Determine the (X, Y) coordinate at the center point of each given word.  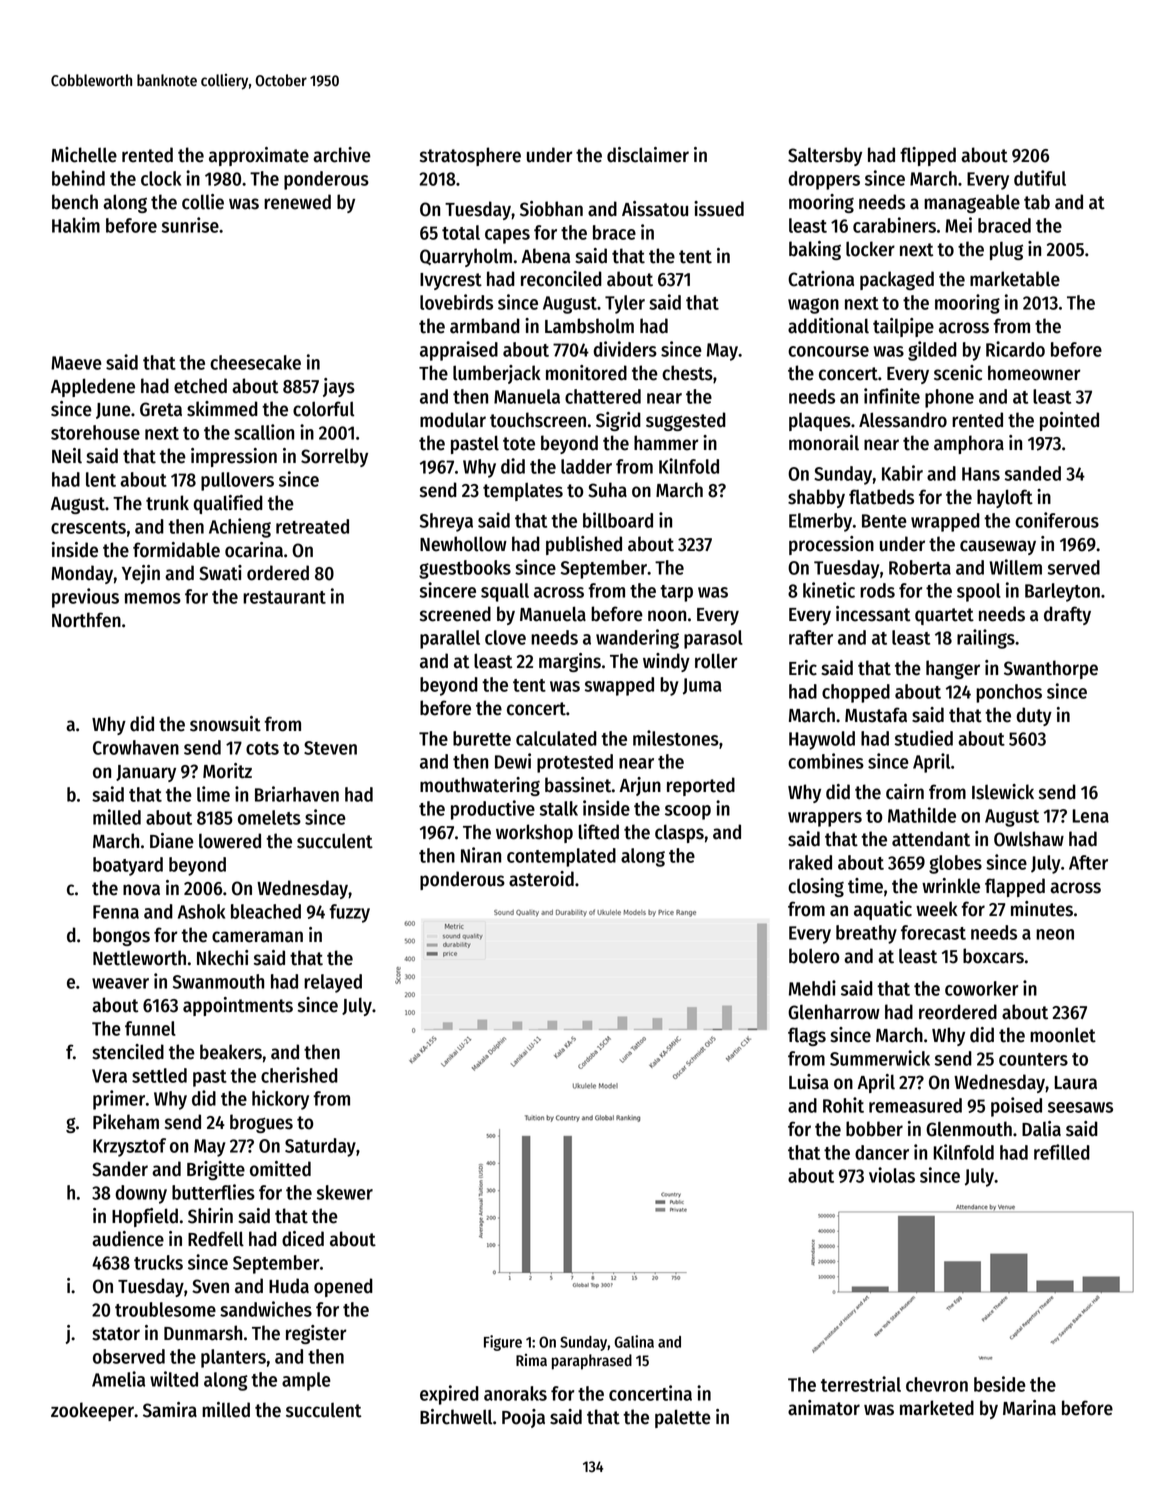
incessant (873, 614)
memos (153, 598)
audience (128, 1239)
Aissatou (655, 209)
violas (892, 1175)
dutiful (1040, 178)
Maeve (76, 363)
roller (716, 661)
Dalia (1041, 1129)
